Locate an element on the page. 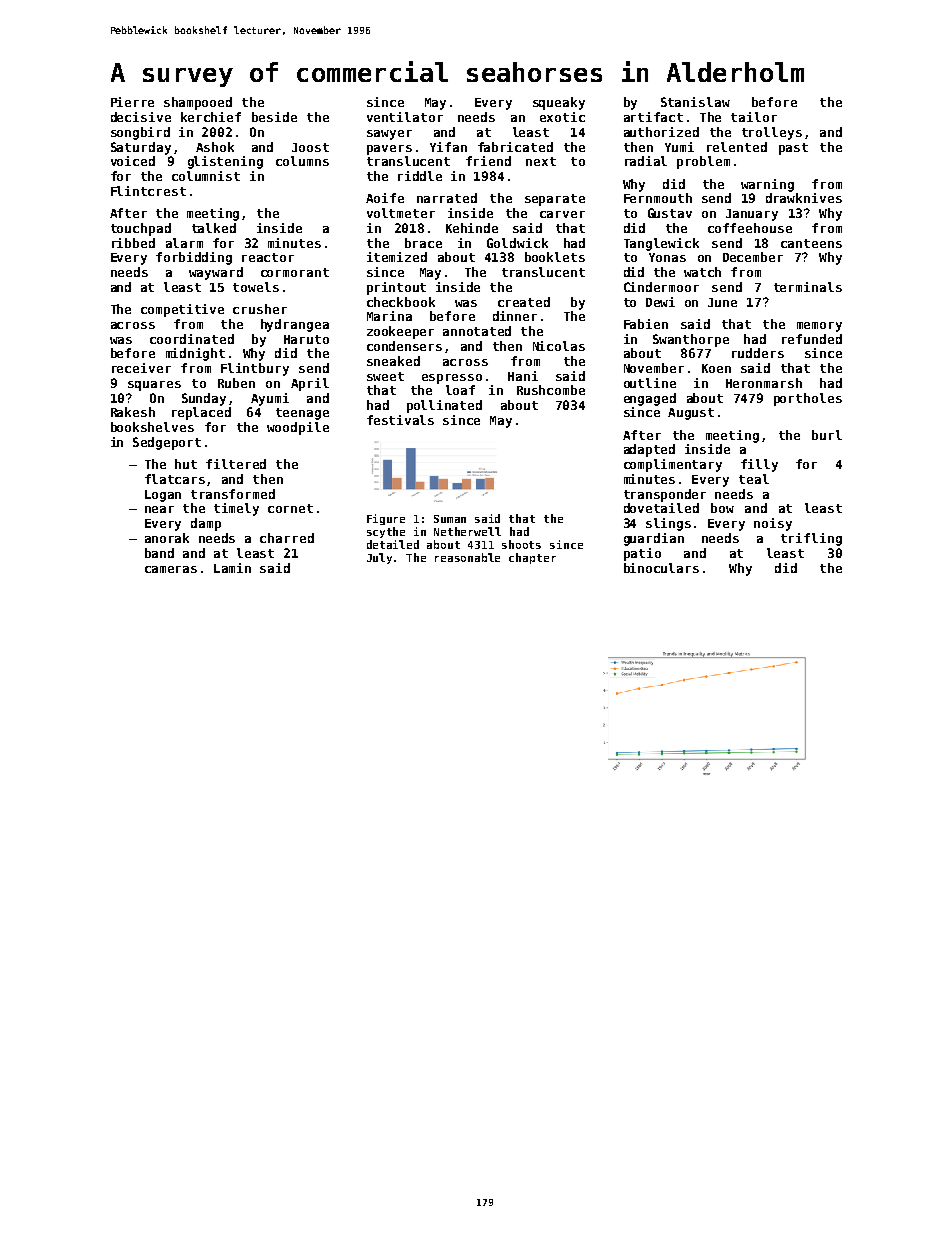  squeaky is located at coordinates (559, 103).
